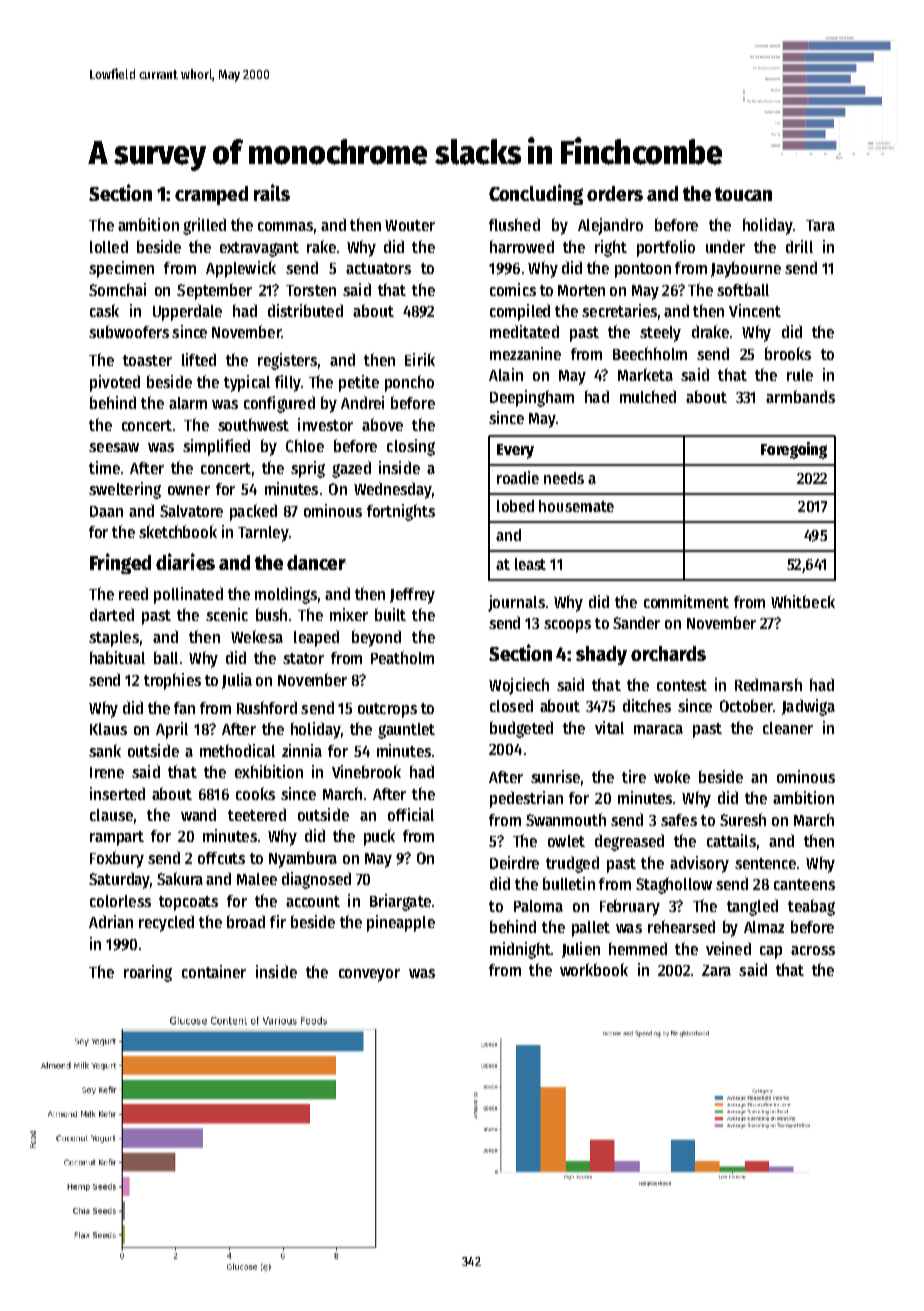 This page has width=924, height=1311. What do you see at coordinates (804, 884) in the page?
I see `canteens` at bounding box center [804, 884].
